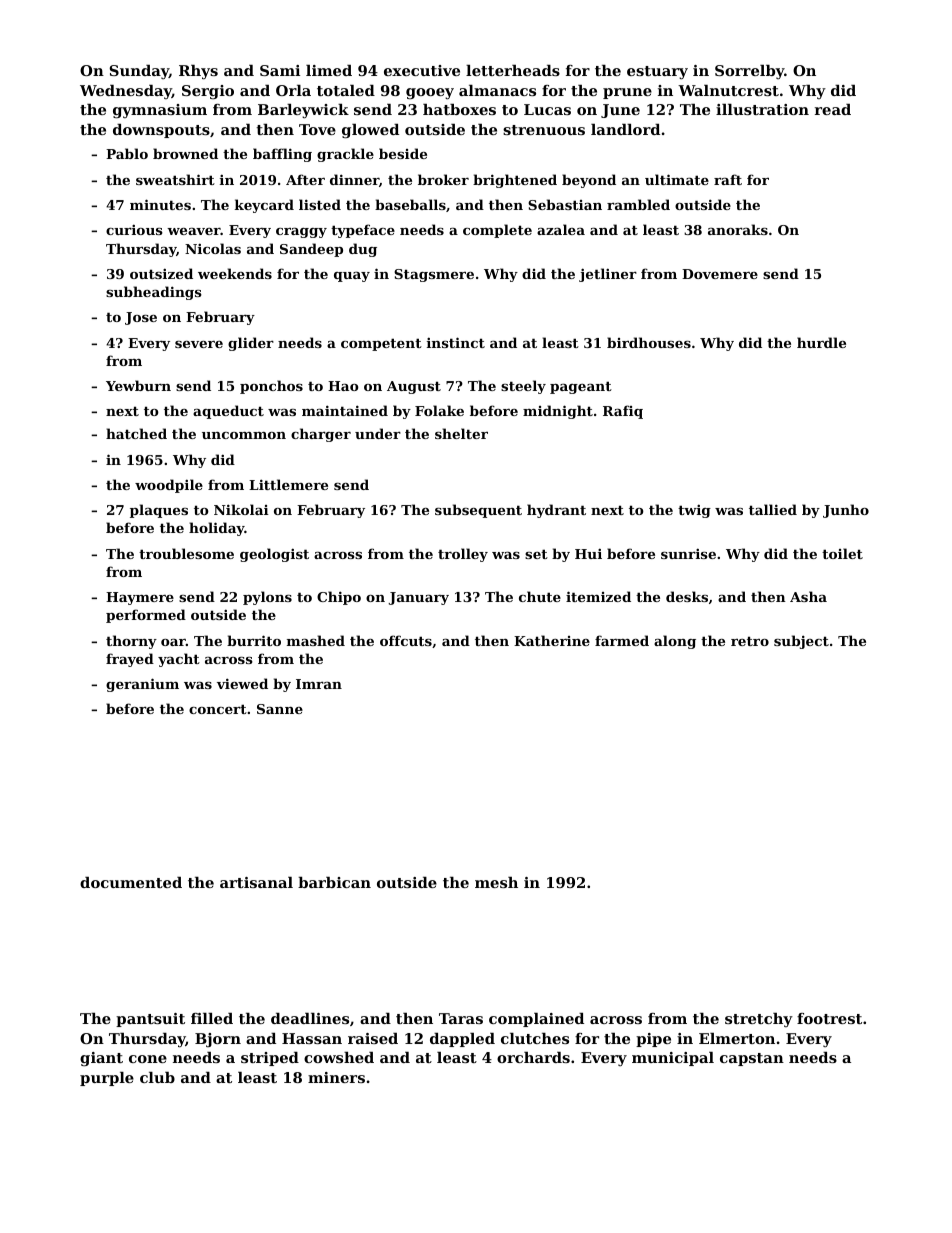 This image has height=1233, width=952. What do you see at coordinates (738, 229) in the image?
I see `anoraks` at bounding box center [738, 229].
